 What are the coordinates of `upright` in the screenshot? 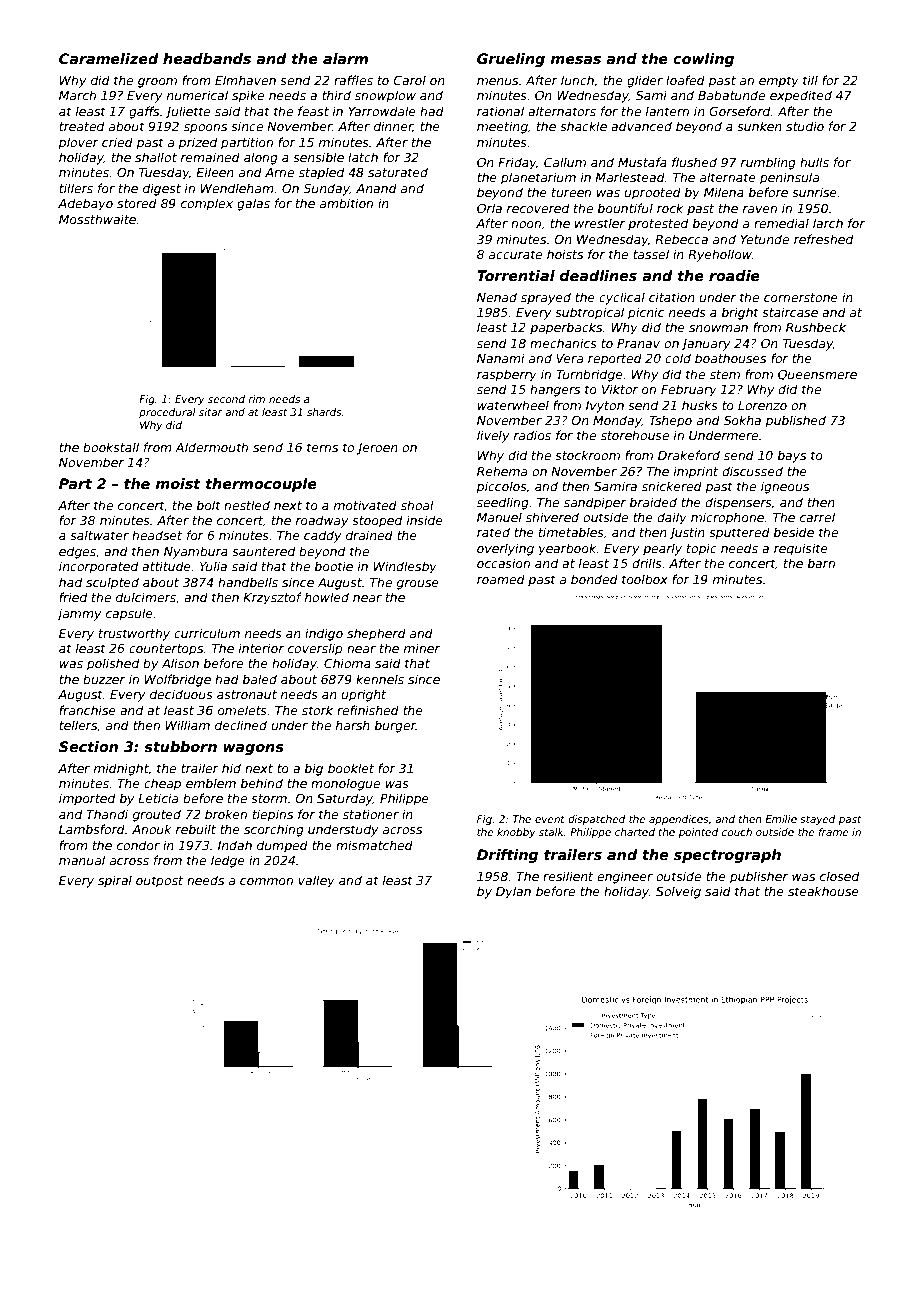 It's located at (363, 695).
